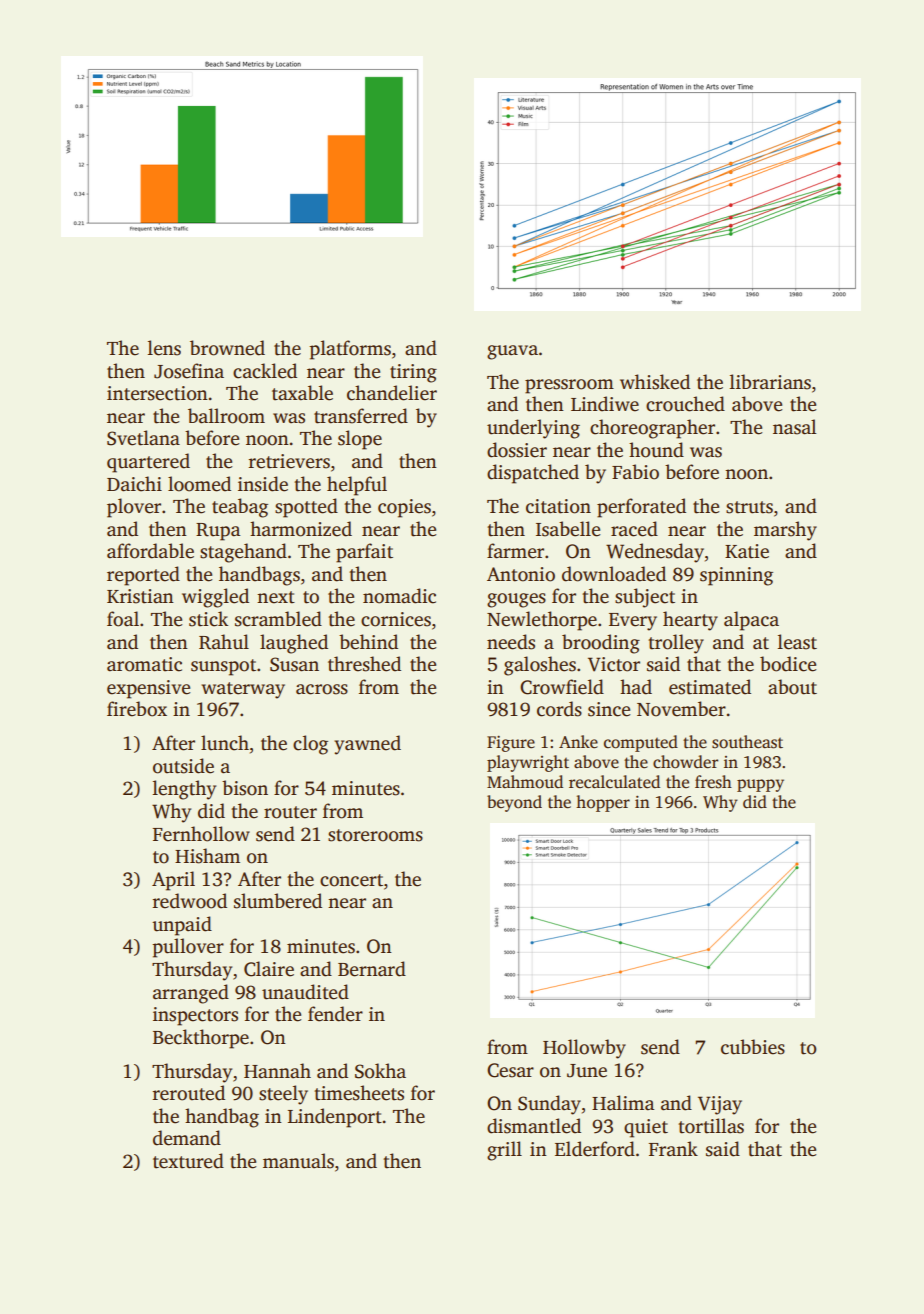  What do you see at coordinates (747, 742) in the screenshot?
I see `southeast` at bounding box center [747, 742].
